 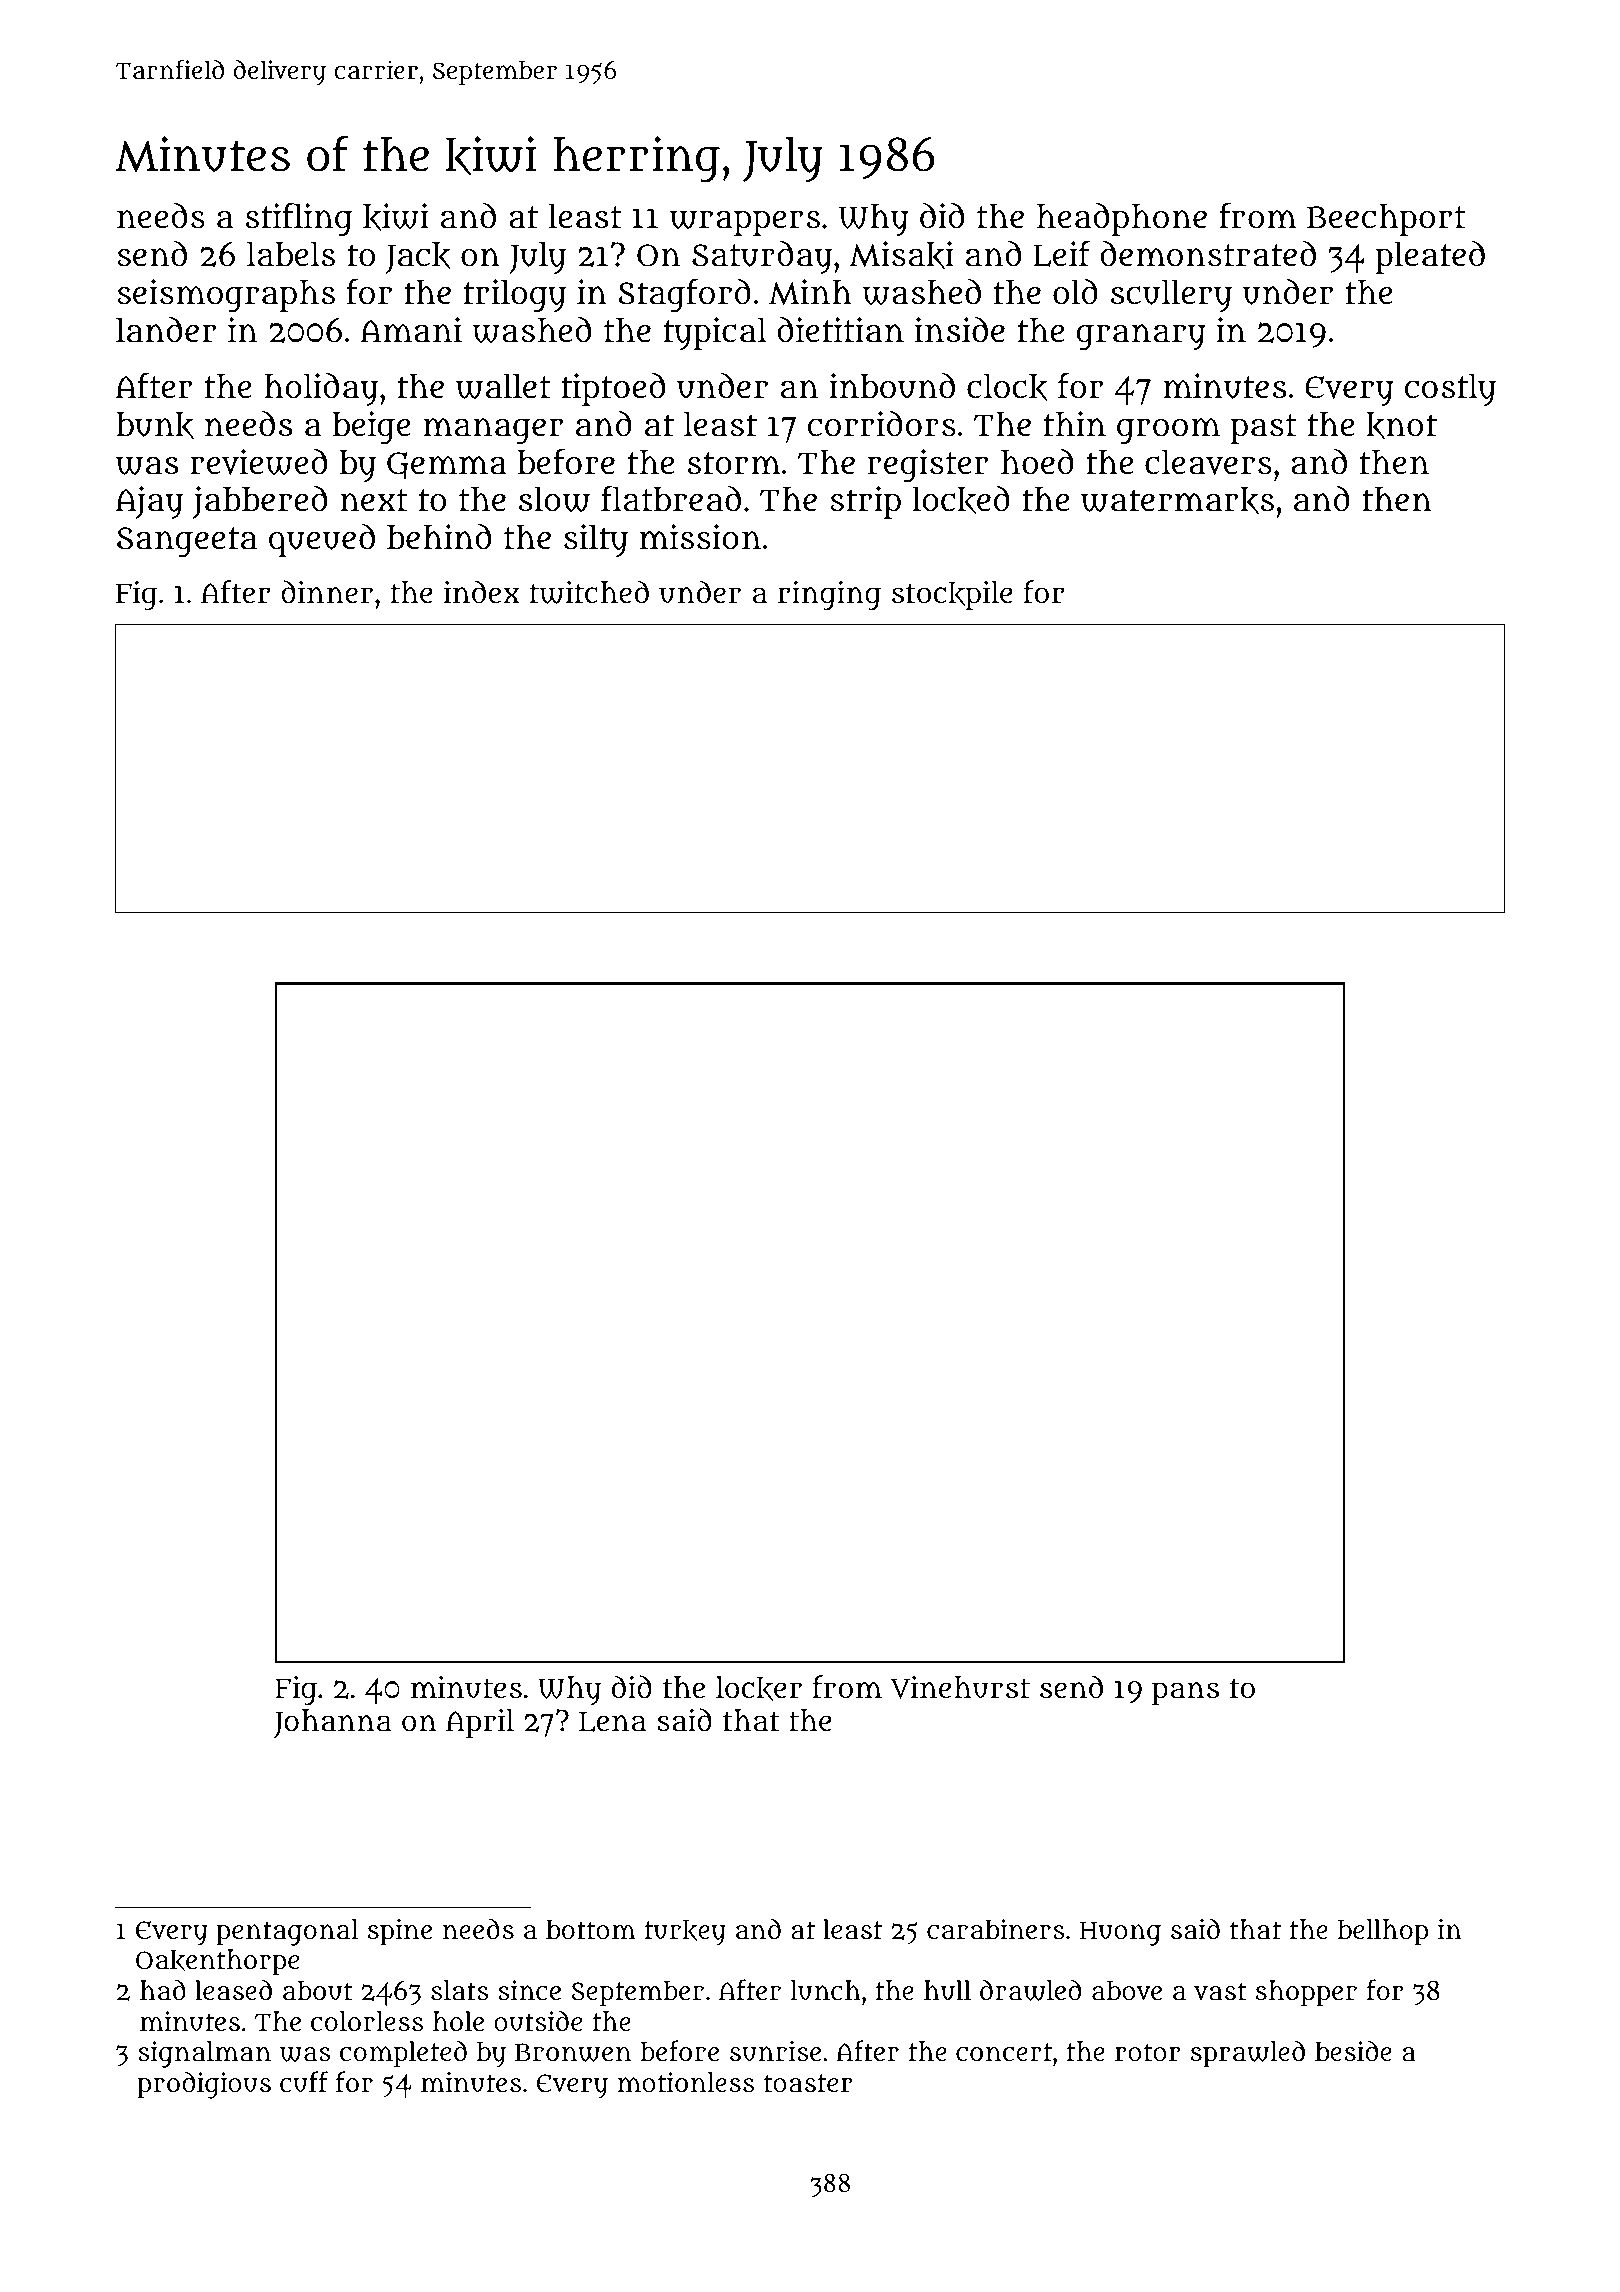 What do you see at coordinates (260, 502) in the image?
I see `jabbered` at bounding box center [260, 502].
